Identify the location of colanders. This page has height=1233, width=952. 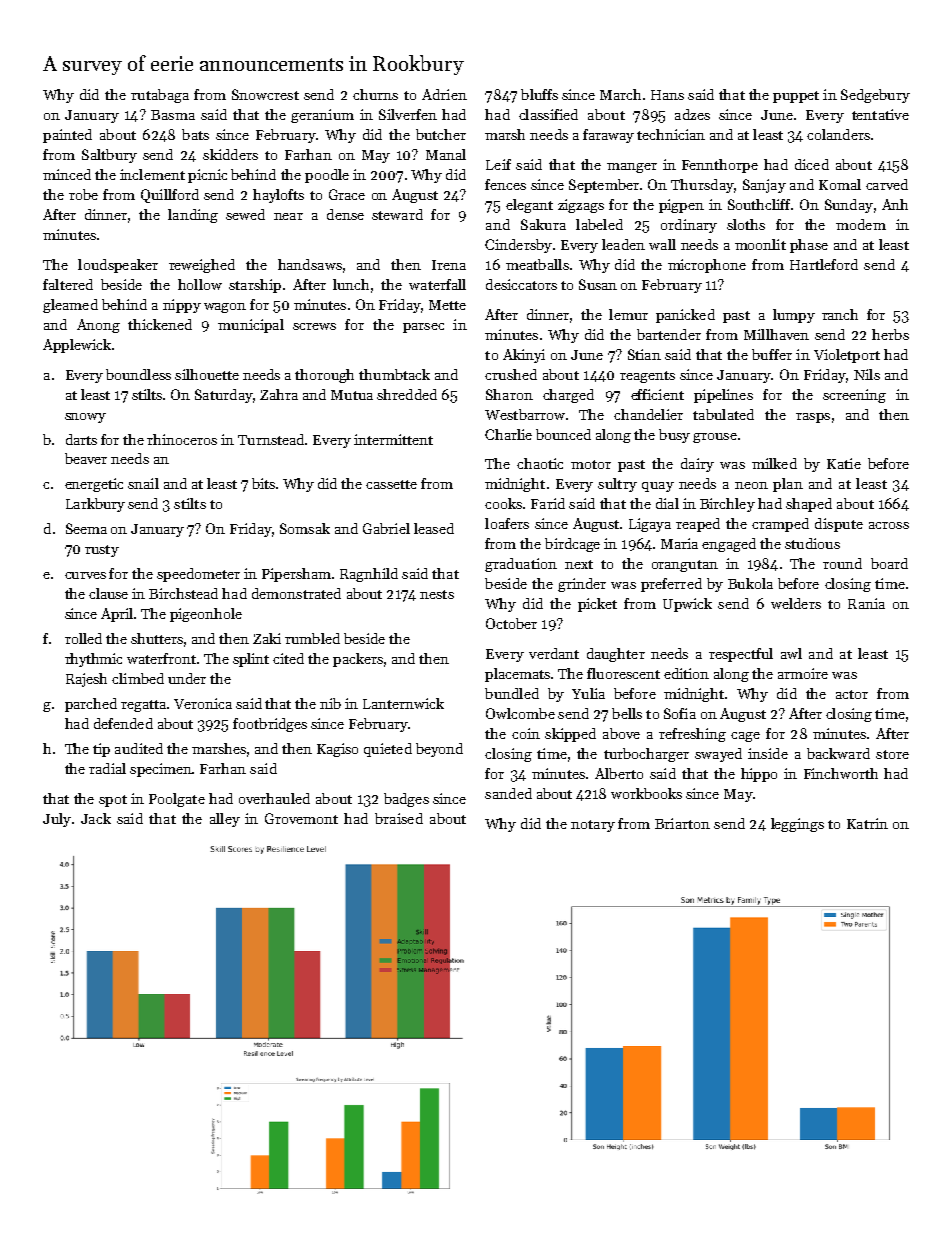
(838, 134).
